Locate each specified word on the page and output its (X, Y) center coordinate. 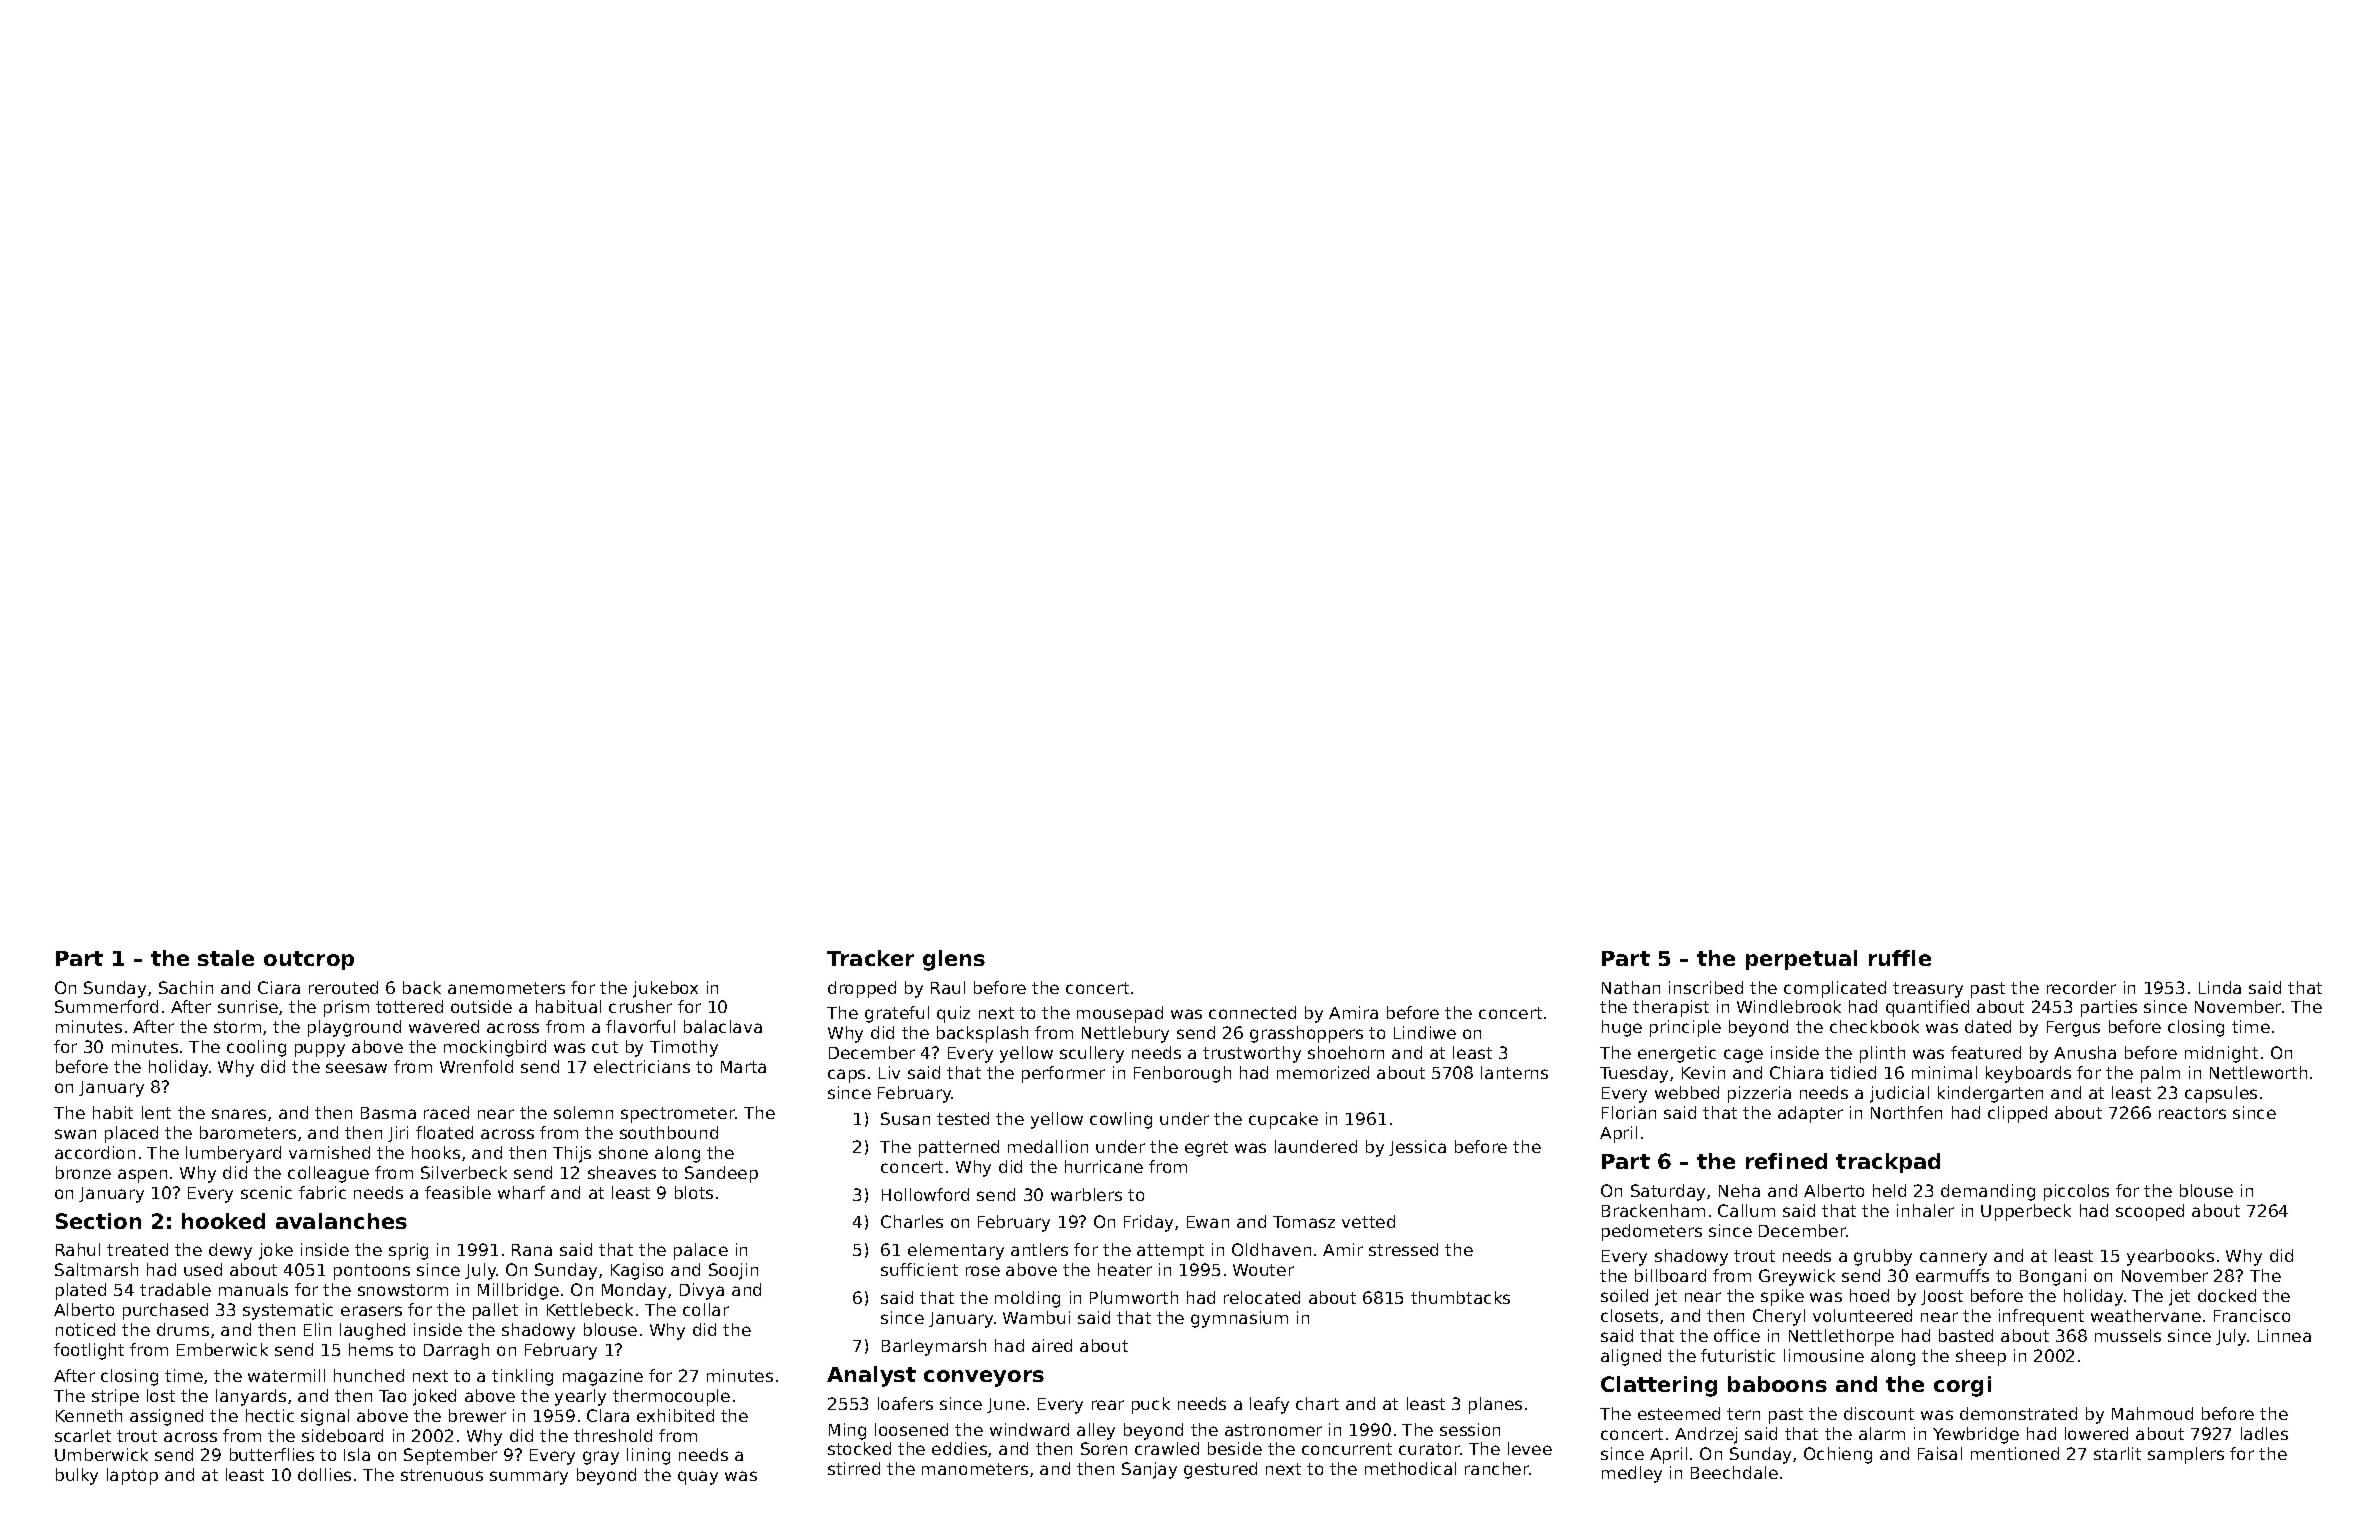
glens (954, 960)
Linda (2220, 987)
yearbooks (2170, 1257)
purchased (165, 1311)
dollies (324, 1474)
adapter (1810, 1114)
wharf (521, 1192)
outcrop (309, 960)
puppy (320, 1050)
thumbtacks (1460, 1297)
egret (1206, 1149)
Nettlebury (1125, 1034)
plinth (1882, 1054)
